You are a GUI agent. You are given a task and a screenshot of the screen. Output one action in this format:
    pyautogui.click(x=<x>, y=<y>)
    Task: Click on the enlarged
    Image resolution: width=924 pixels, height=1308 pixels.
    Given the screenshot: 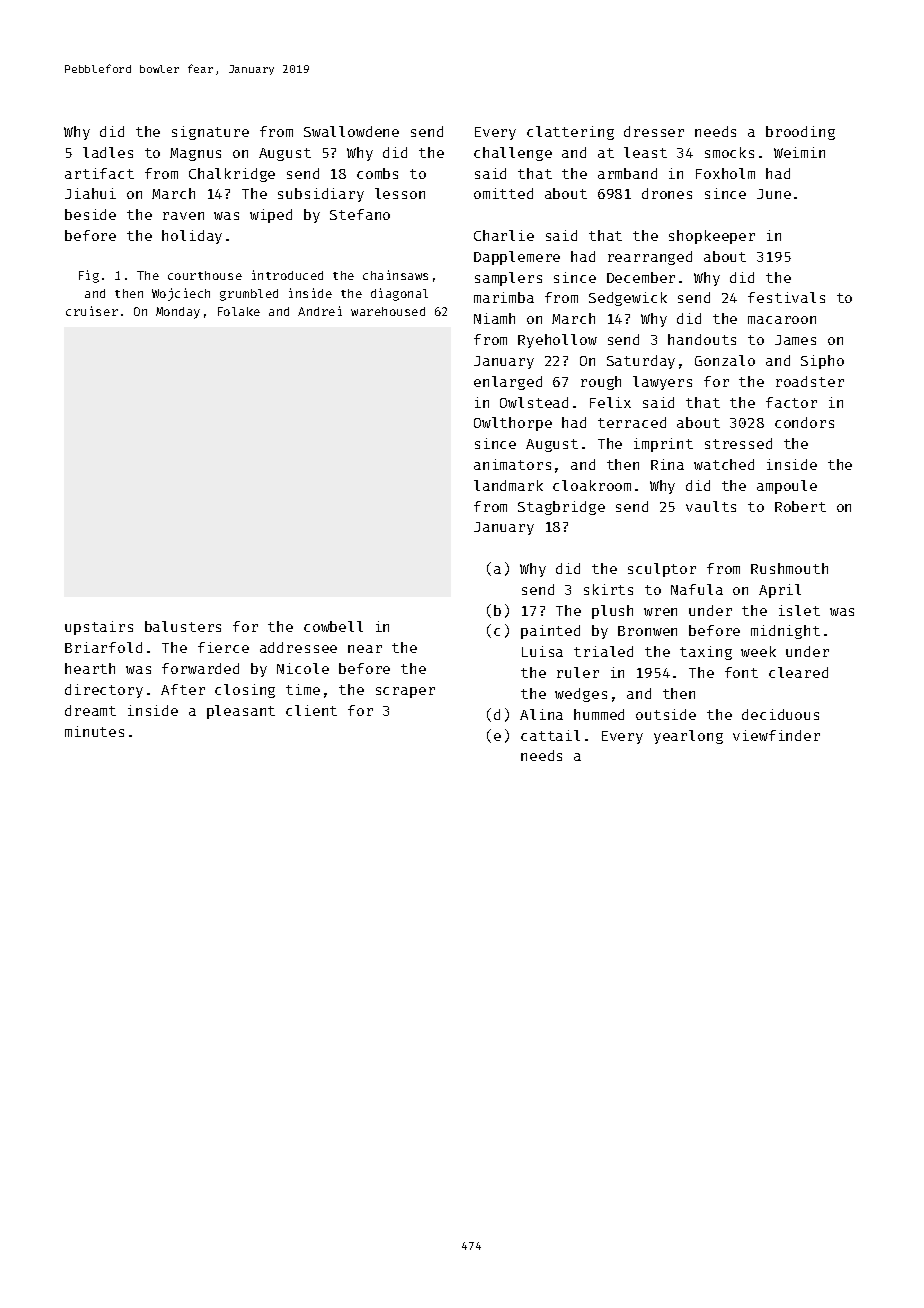 What is the action you would take?
    pyautogui.click(x=508, y=383)
